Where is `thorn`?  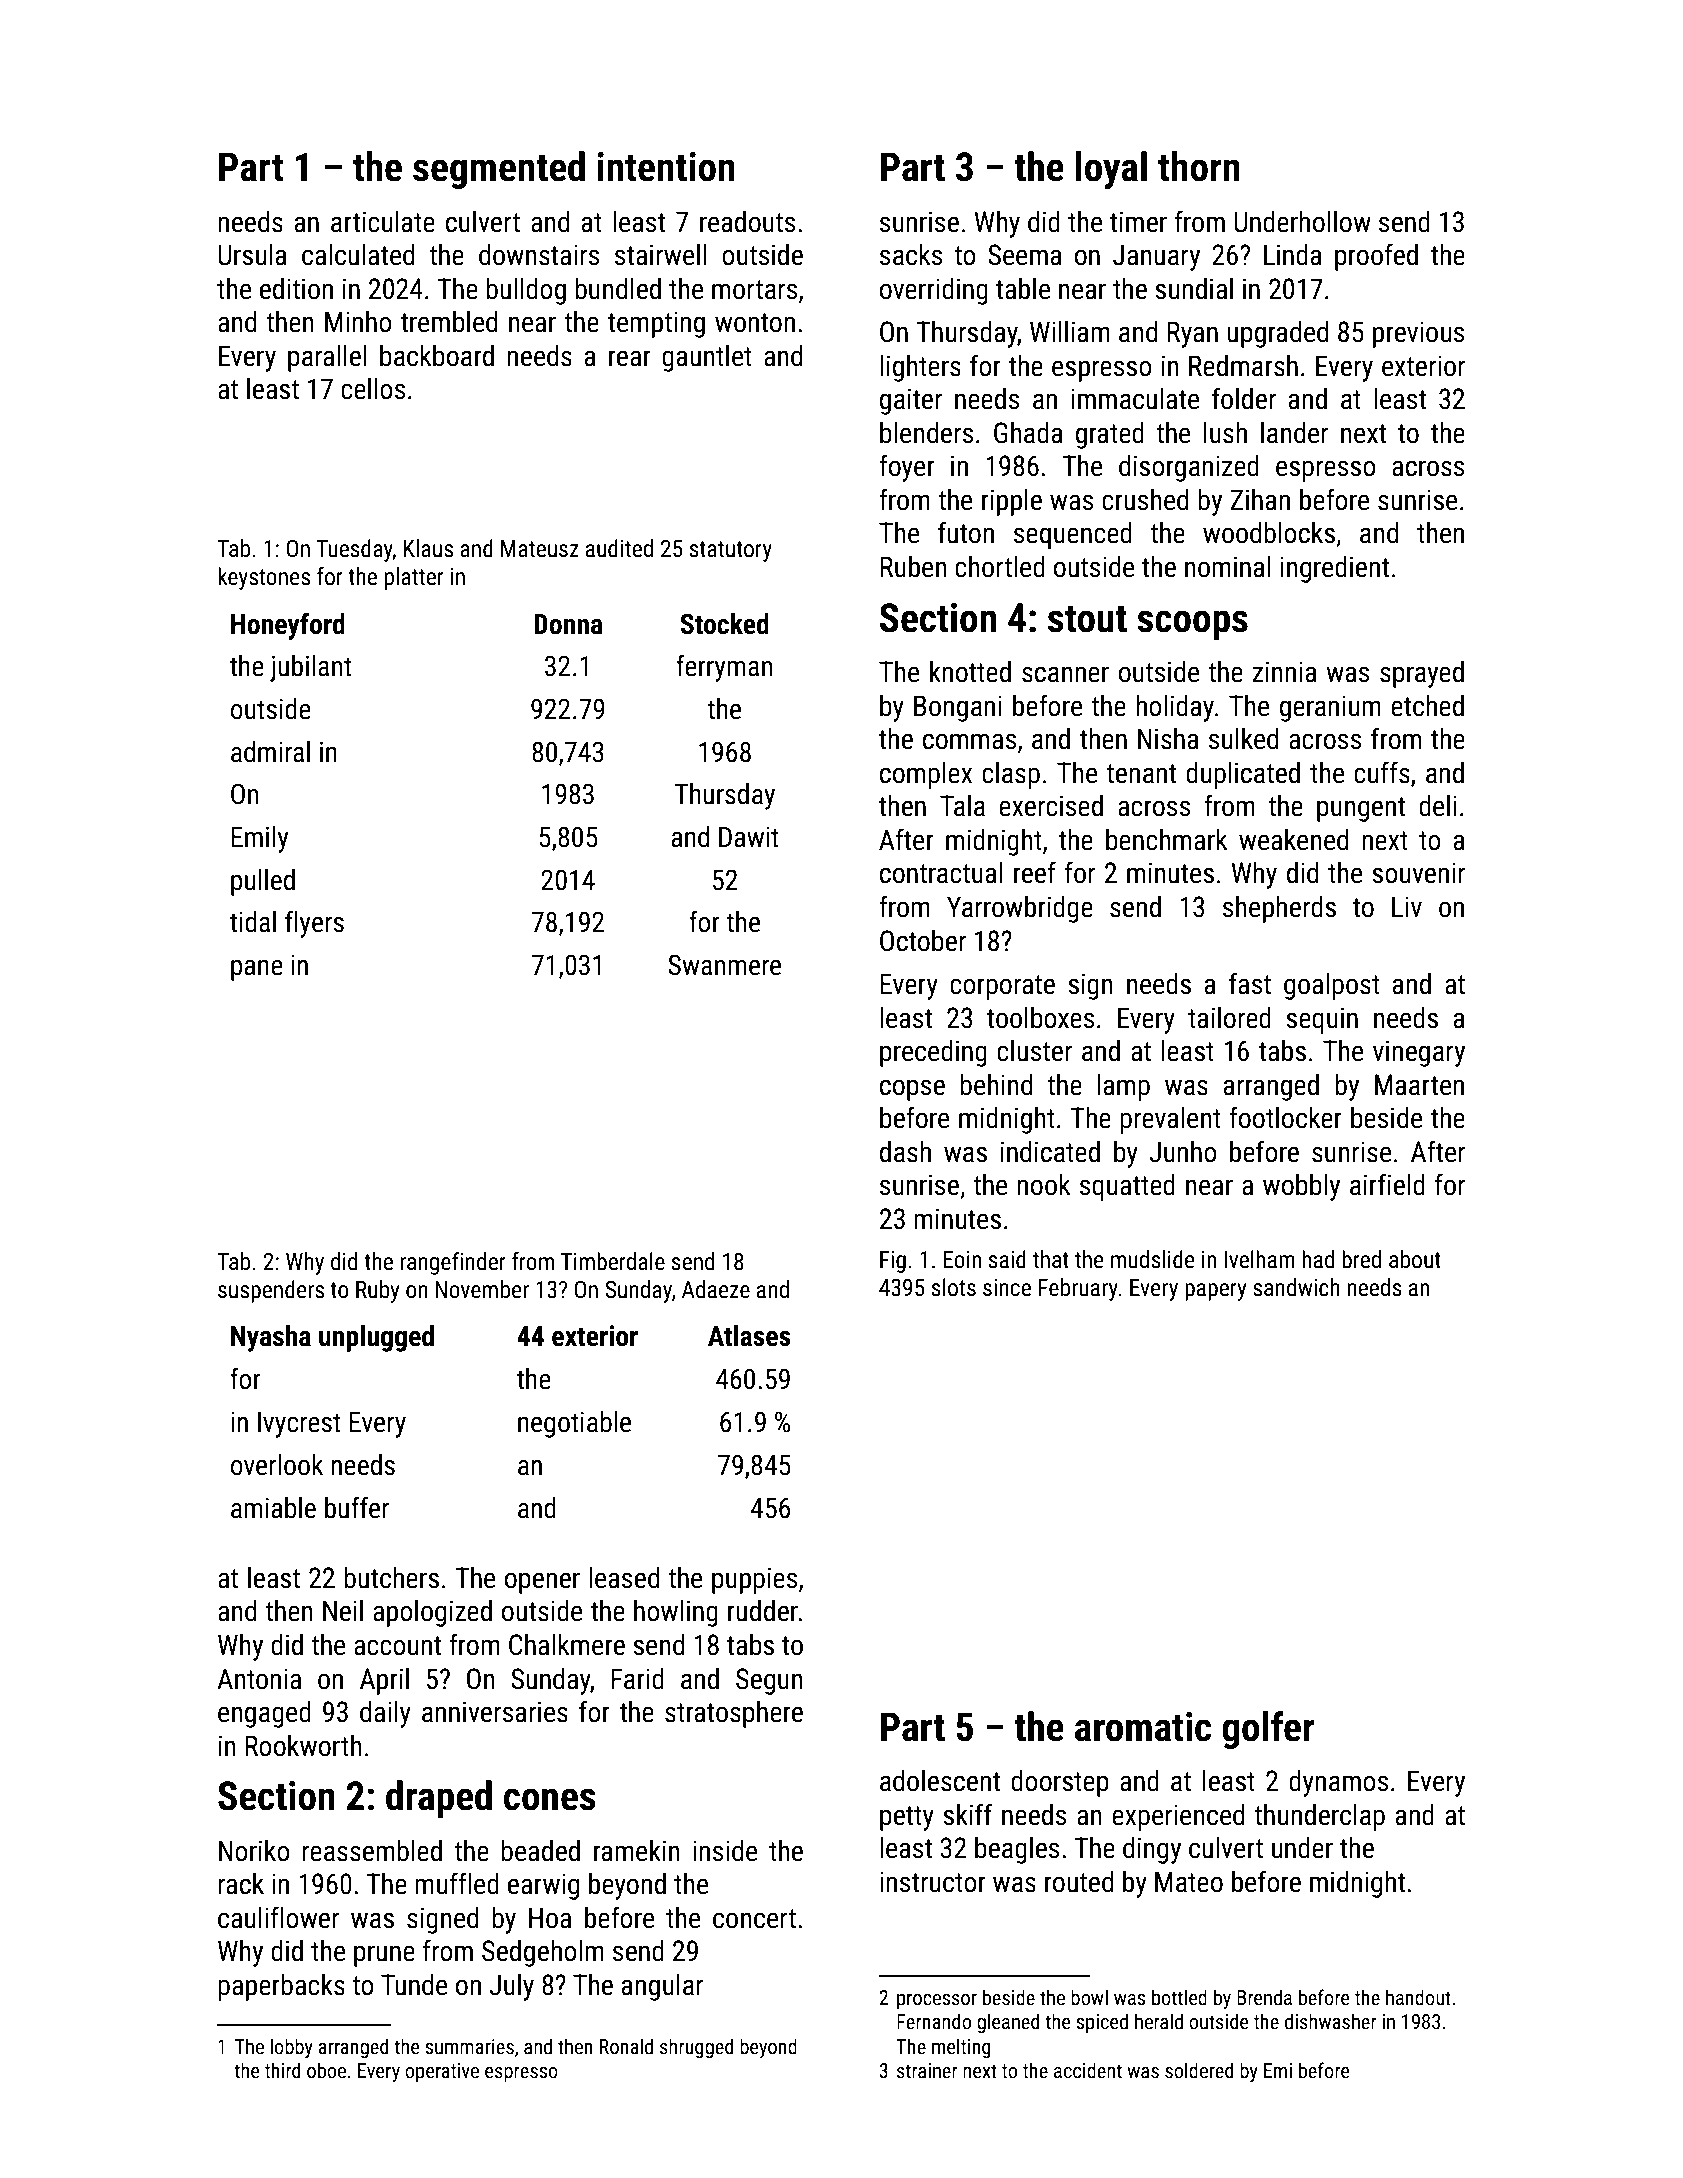 thorn is located at coordinates (1199, 166).
